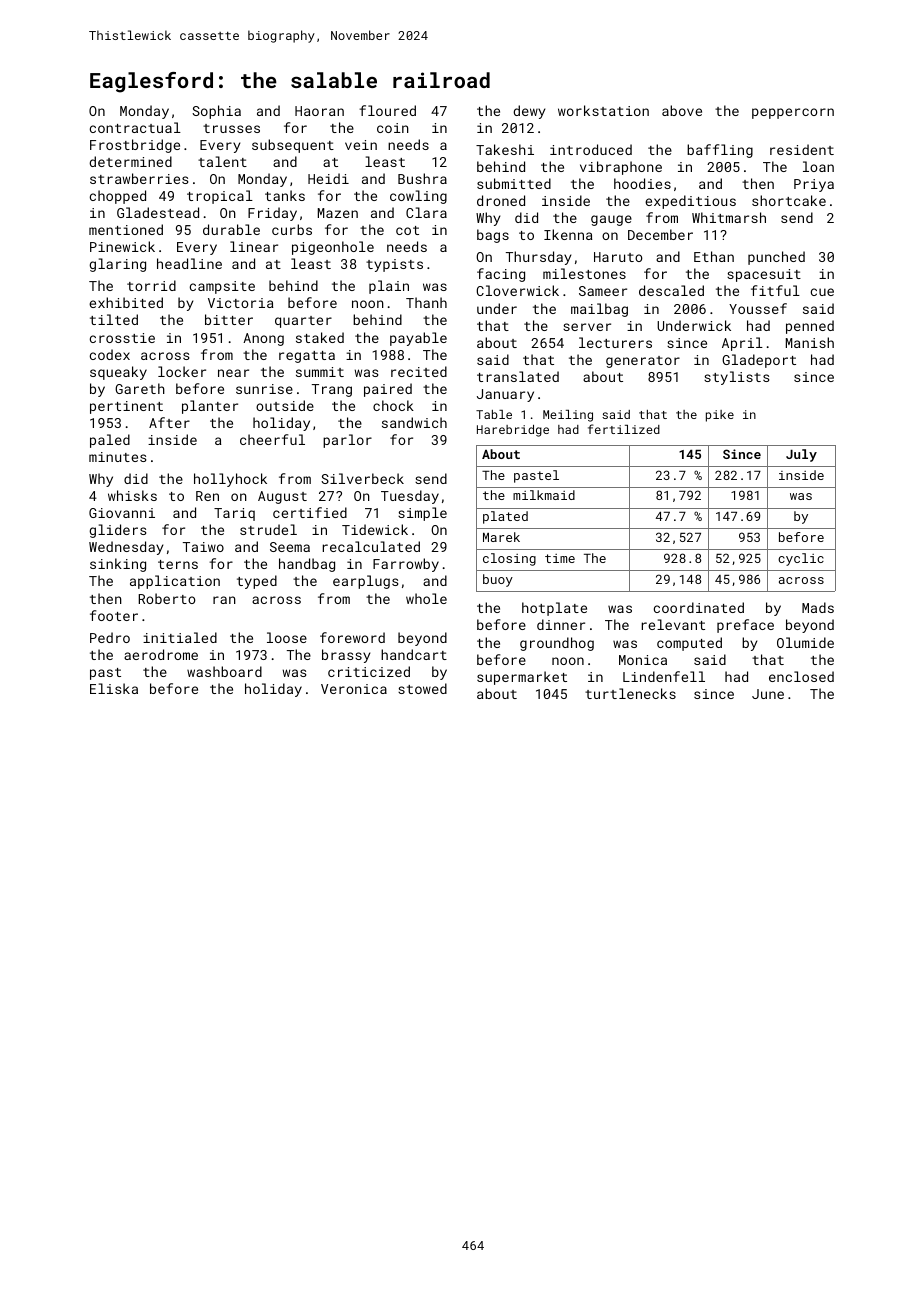 This page has height=1308, width=924. I want to click on quarter, so click(303, 322).
